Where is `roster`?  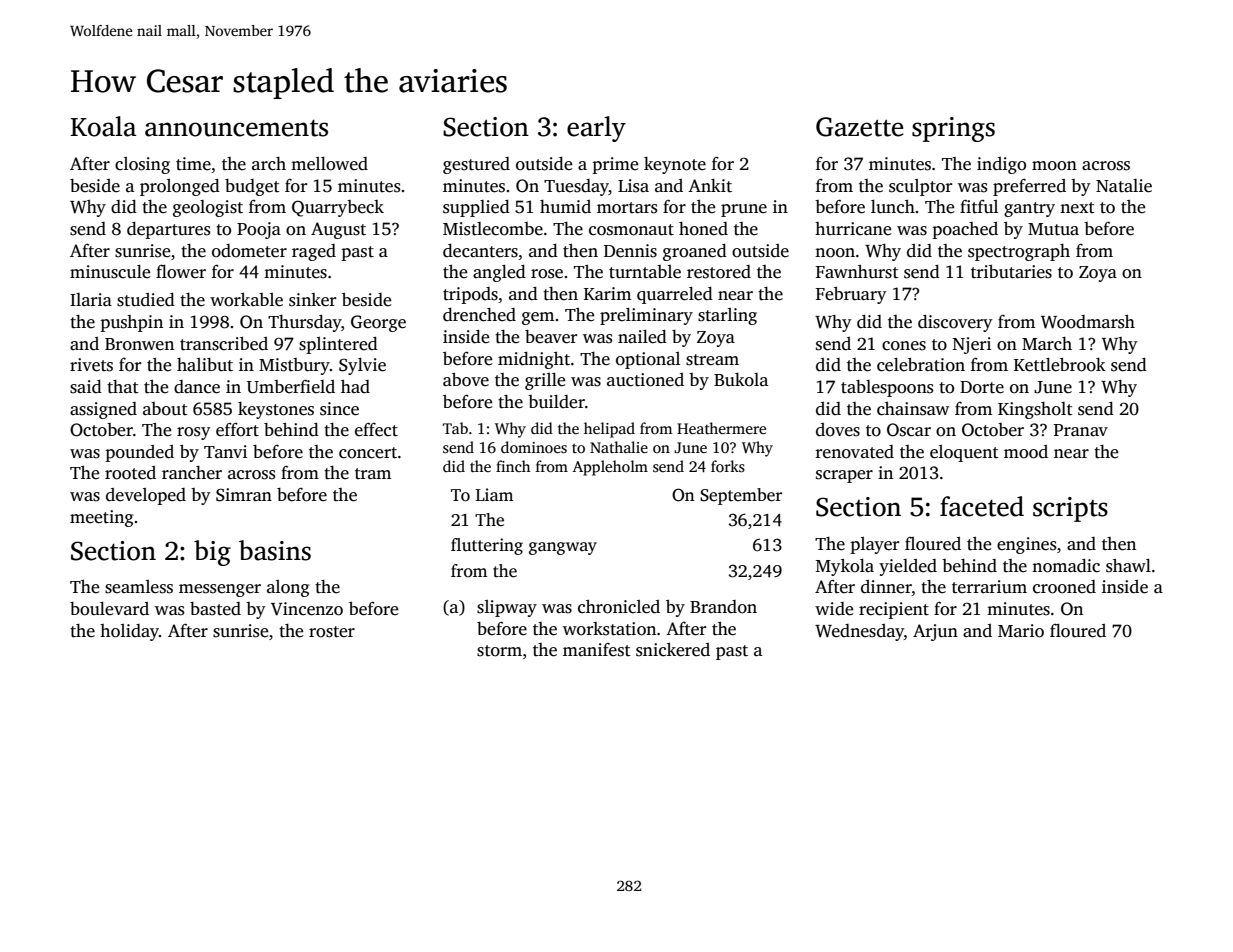 roster is located at coordinates (332, 632).
